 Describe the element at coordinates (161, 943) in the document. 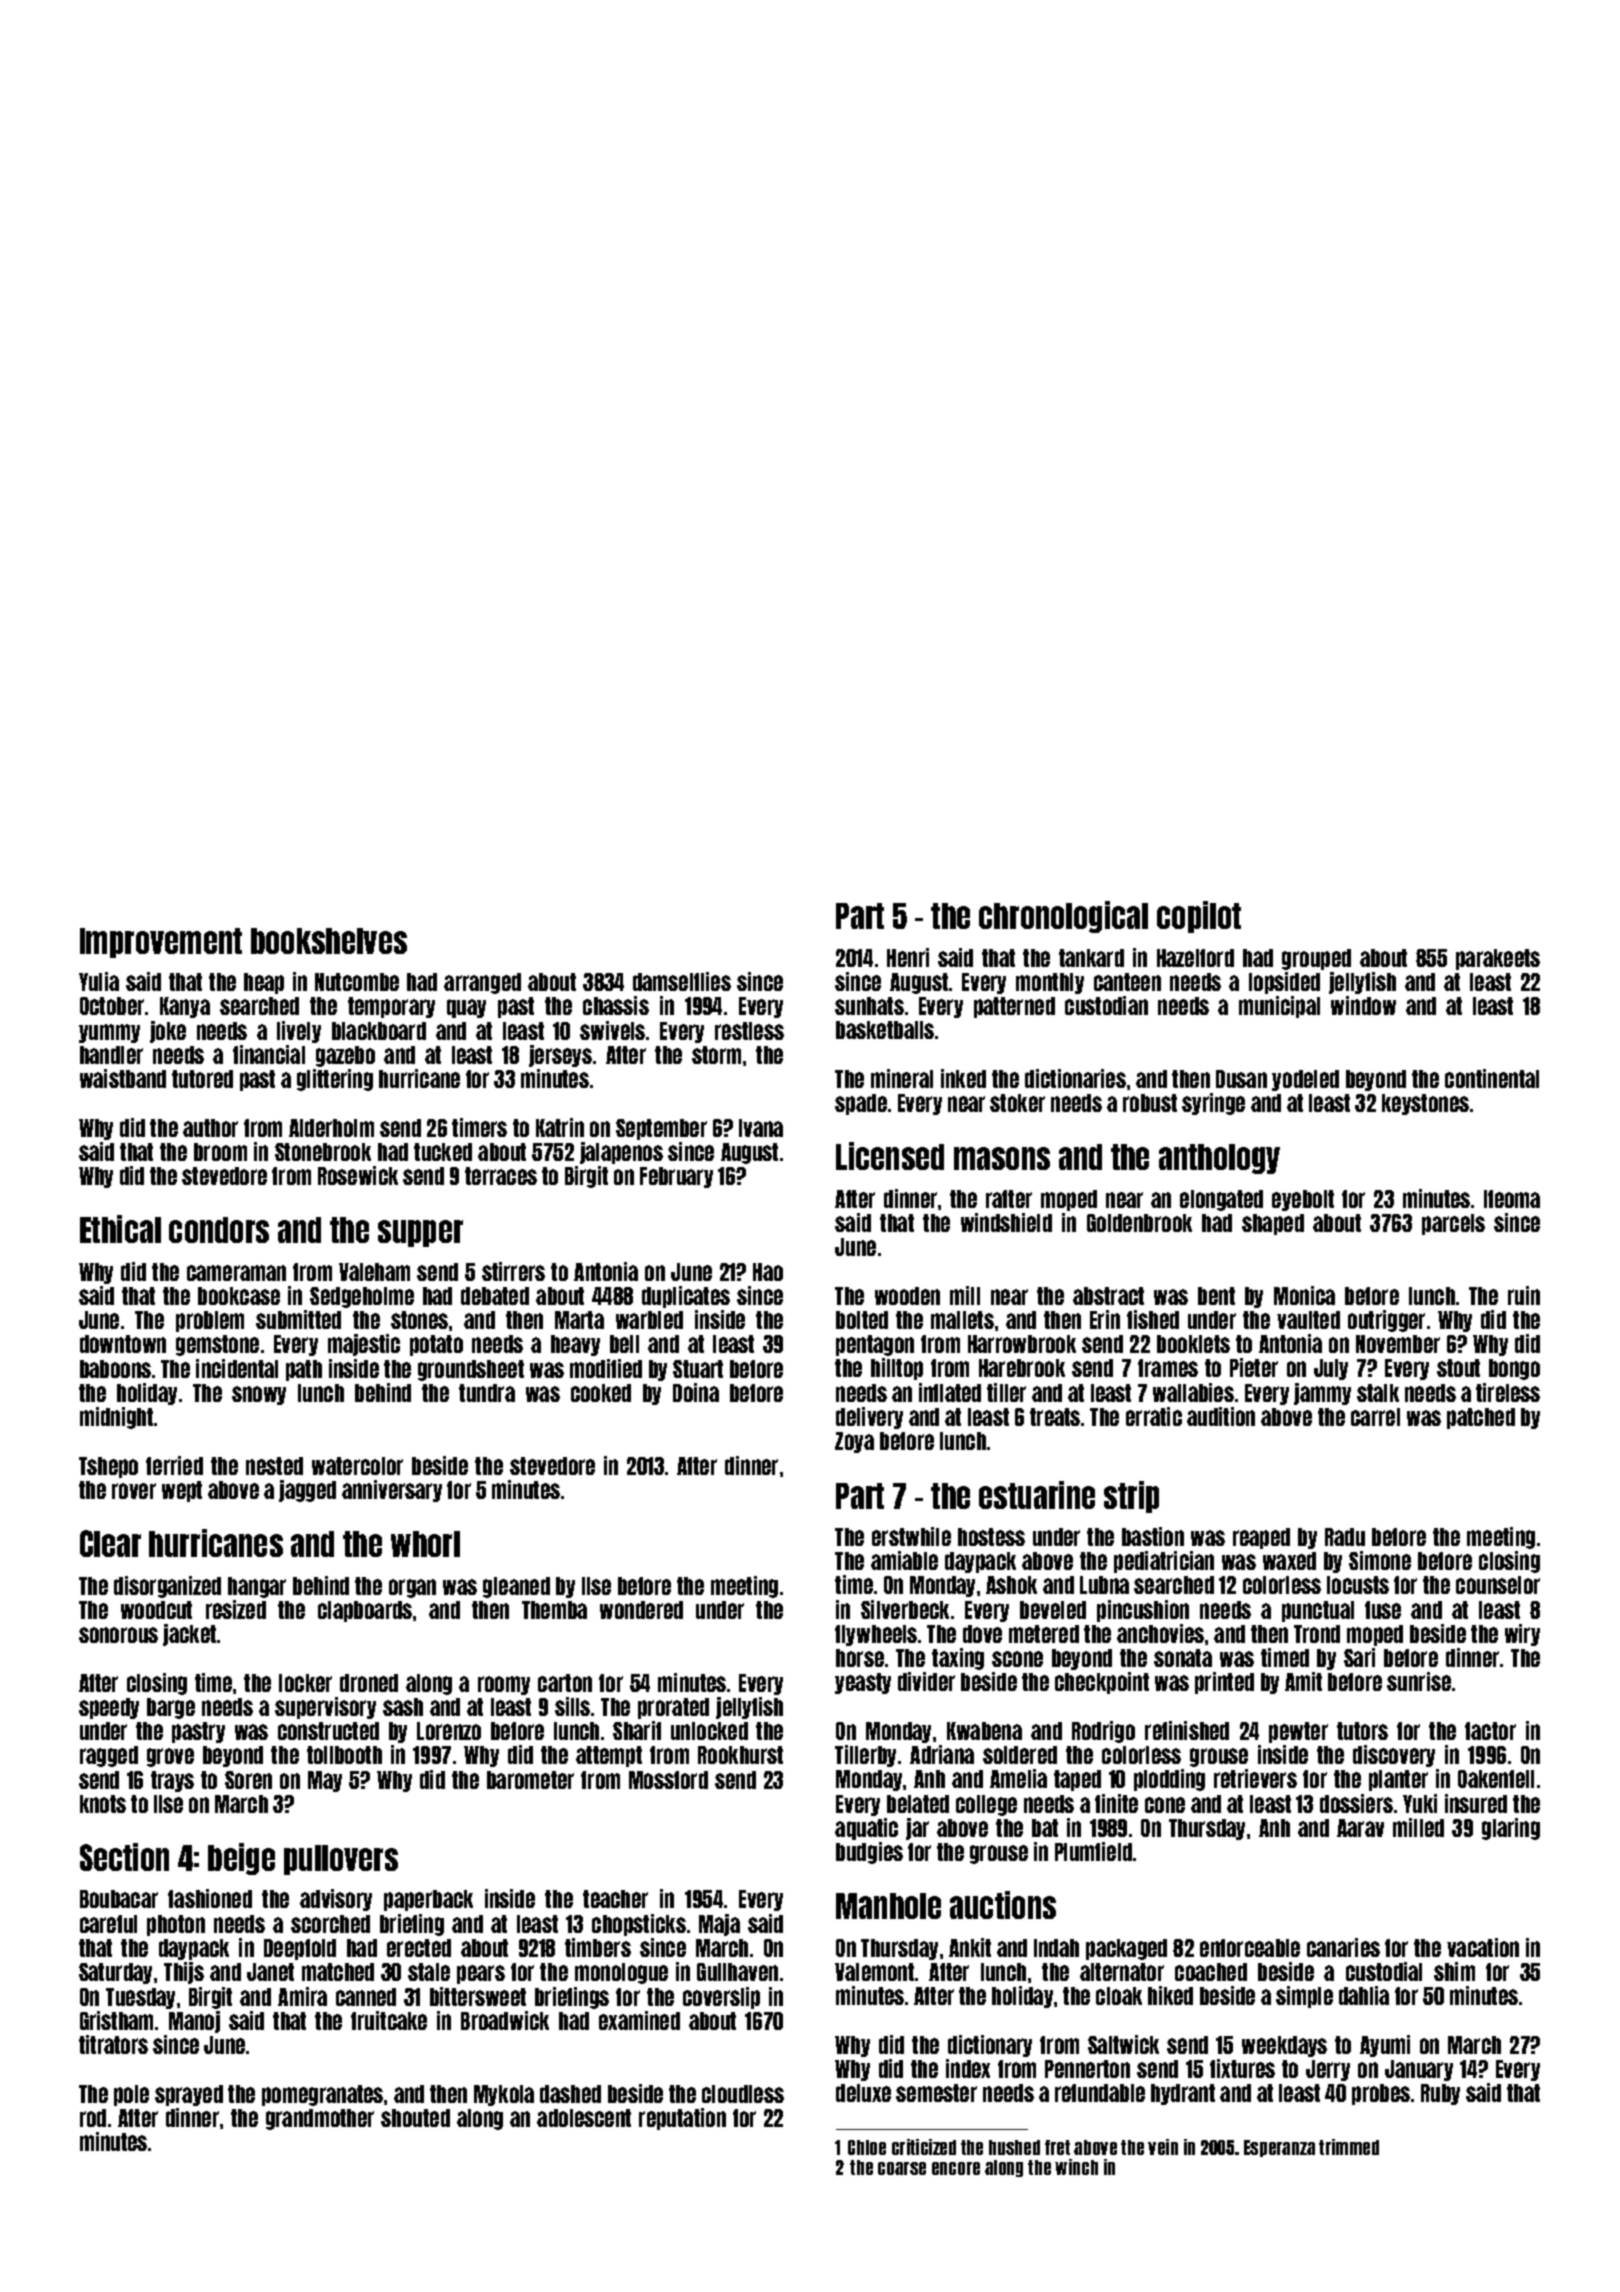

I see `Improvement` at that location.
